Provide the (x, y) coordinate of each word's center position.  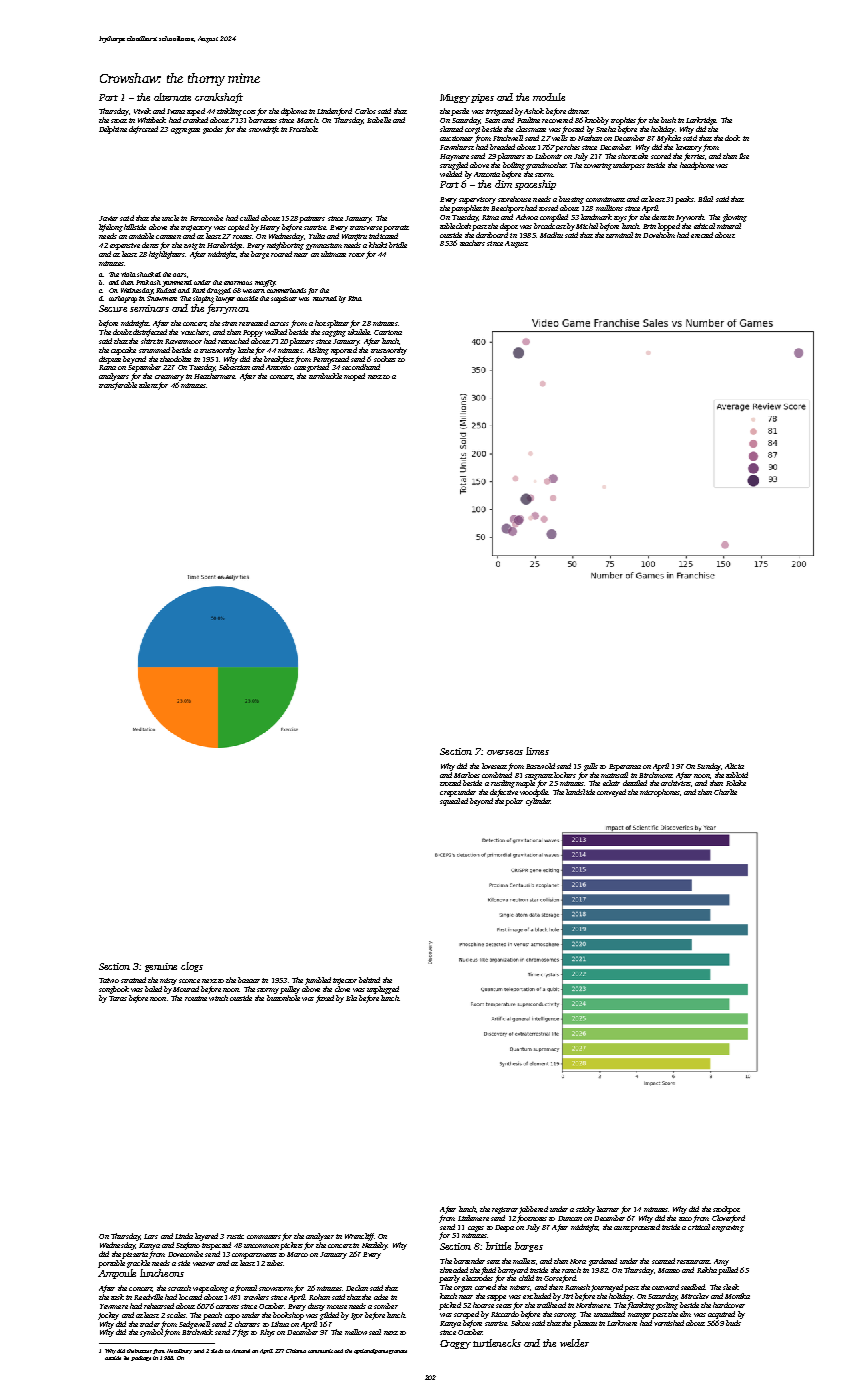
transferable (118, 386)
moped (354, 377)
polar (514, 802)
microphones (660, 793)
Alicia (734, 766)
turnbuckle (325, 376)
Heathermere (214, 376)
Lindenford (334, 112)
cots (249, 112)
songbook (114, 990)
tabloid (737, 775)
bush (668, 120)
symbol (151, 1333)
